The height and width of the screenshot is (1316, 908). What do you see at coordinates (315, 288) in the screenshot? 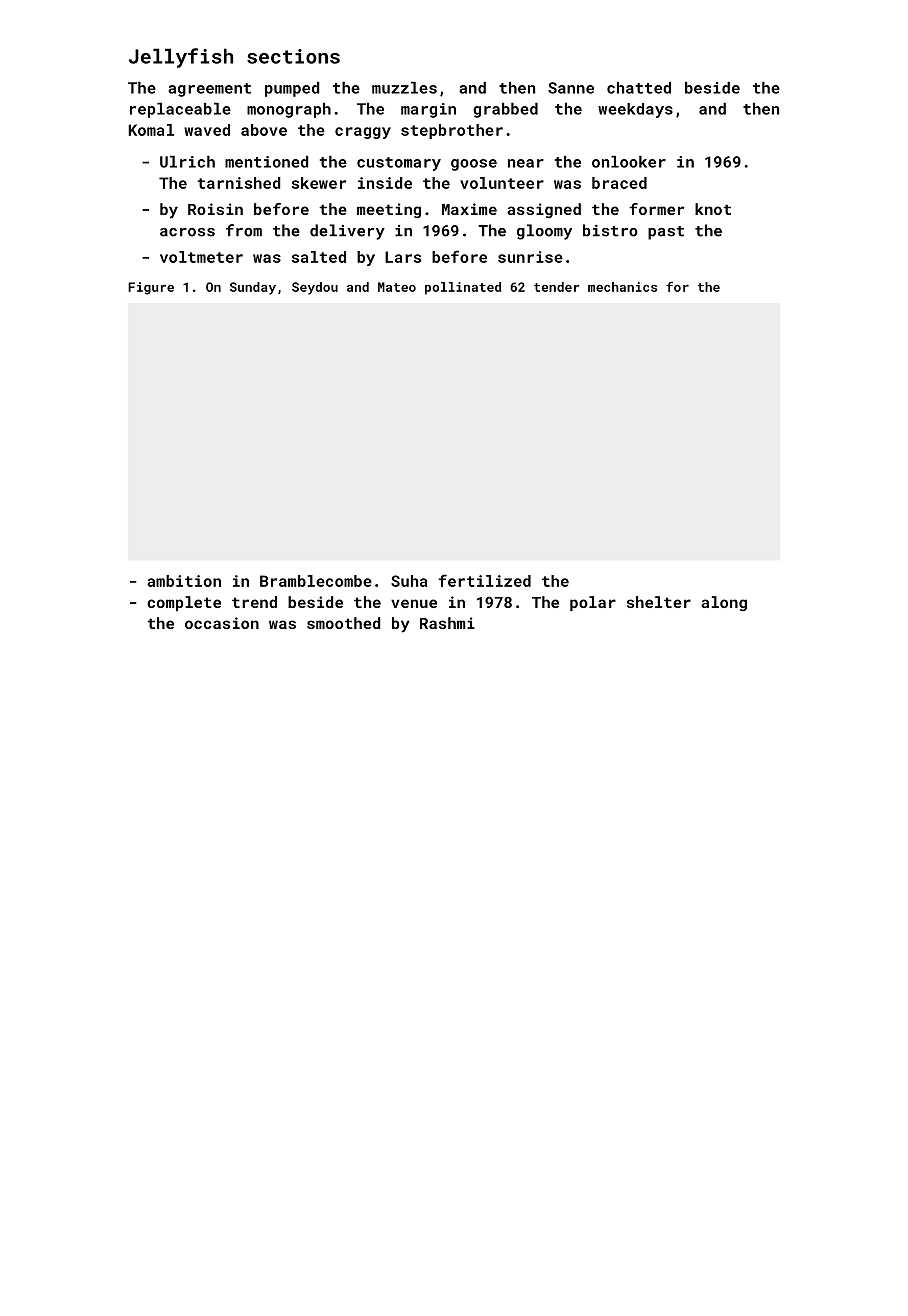
I see `Seydou` at bounding box center [315, 288].
